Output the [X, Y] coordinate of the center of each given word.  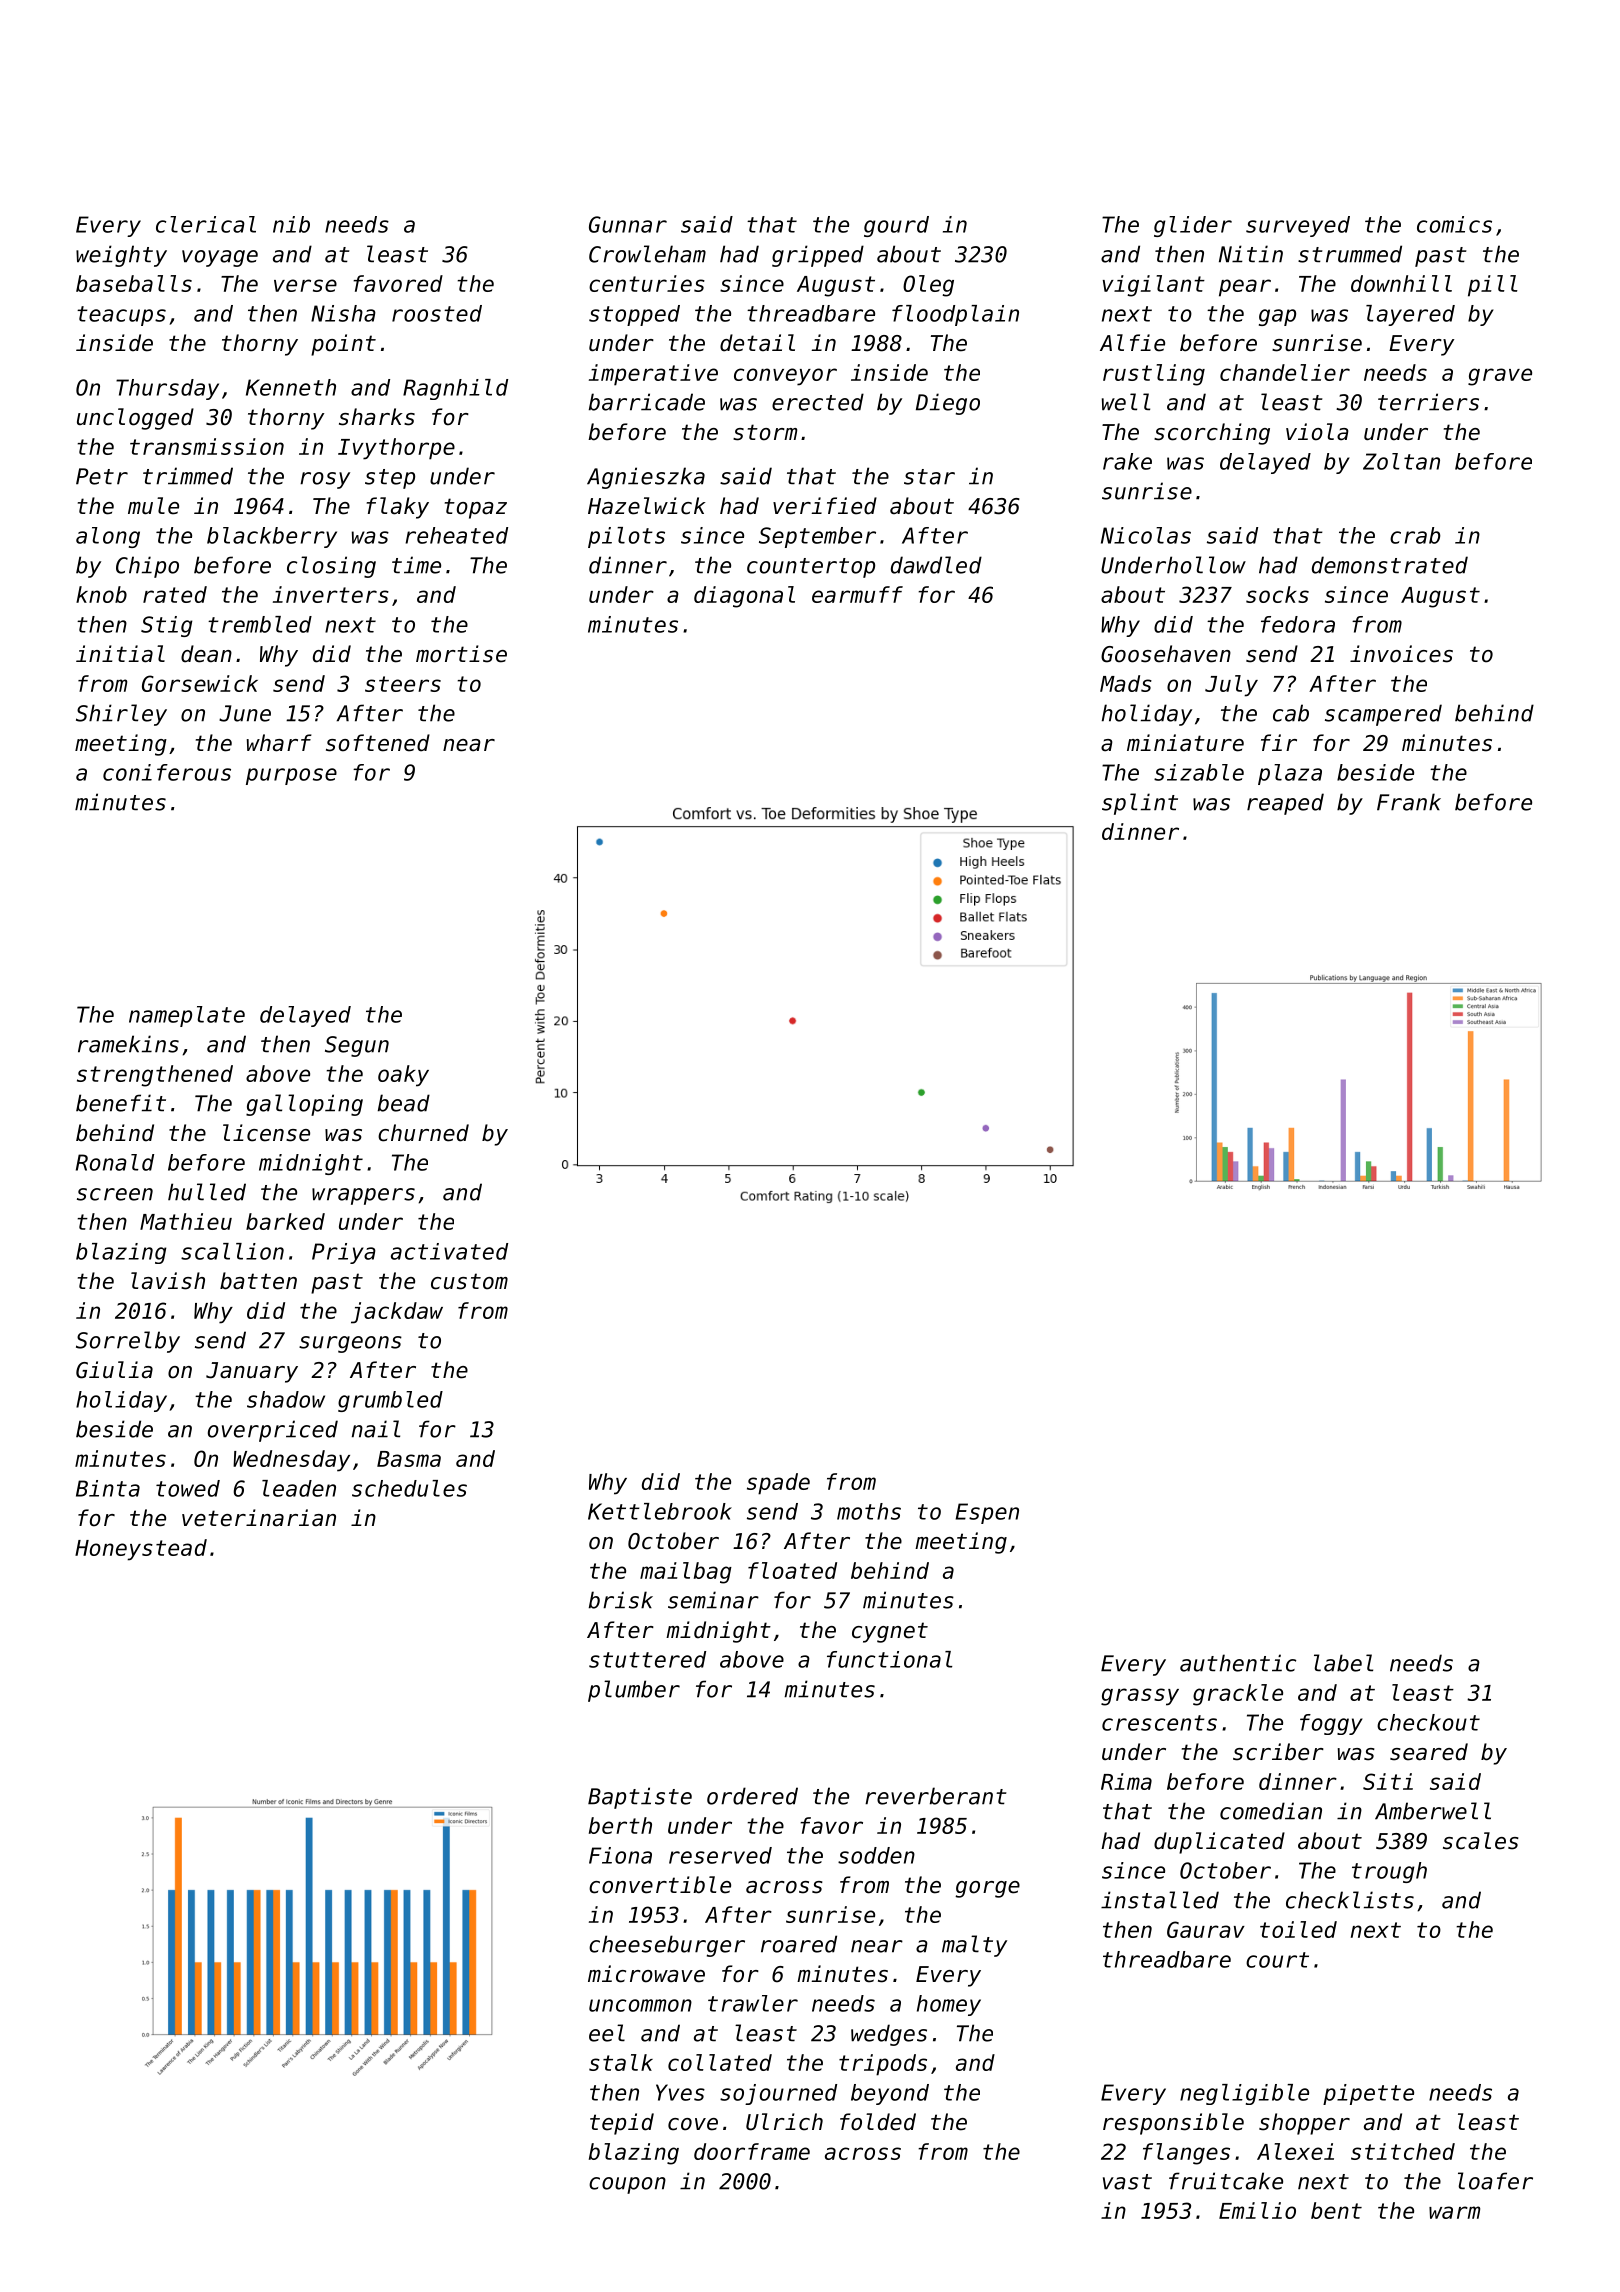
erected [818, 402]
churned [423, 1133]
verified [825, 506]
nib [291, 224]
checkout [1428, 1722]
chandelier [1285, 372]
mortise [461, 654]
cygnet [890, 1632]
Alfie [1132, 343]
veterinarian [259, 1518]
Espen [987, 1513]
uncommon [640, 2005]
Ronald [115, 1162]
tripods [883, 2065]
